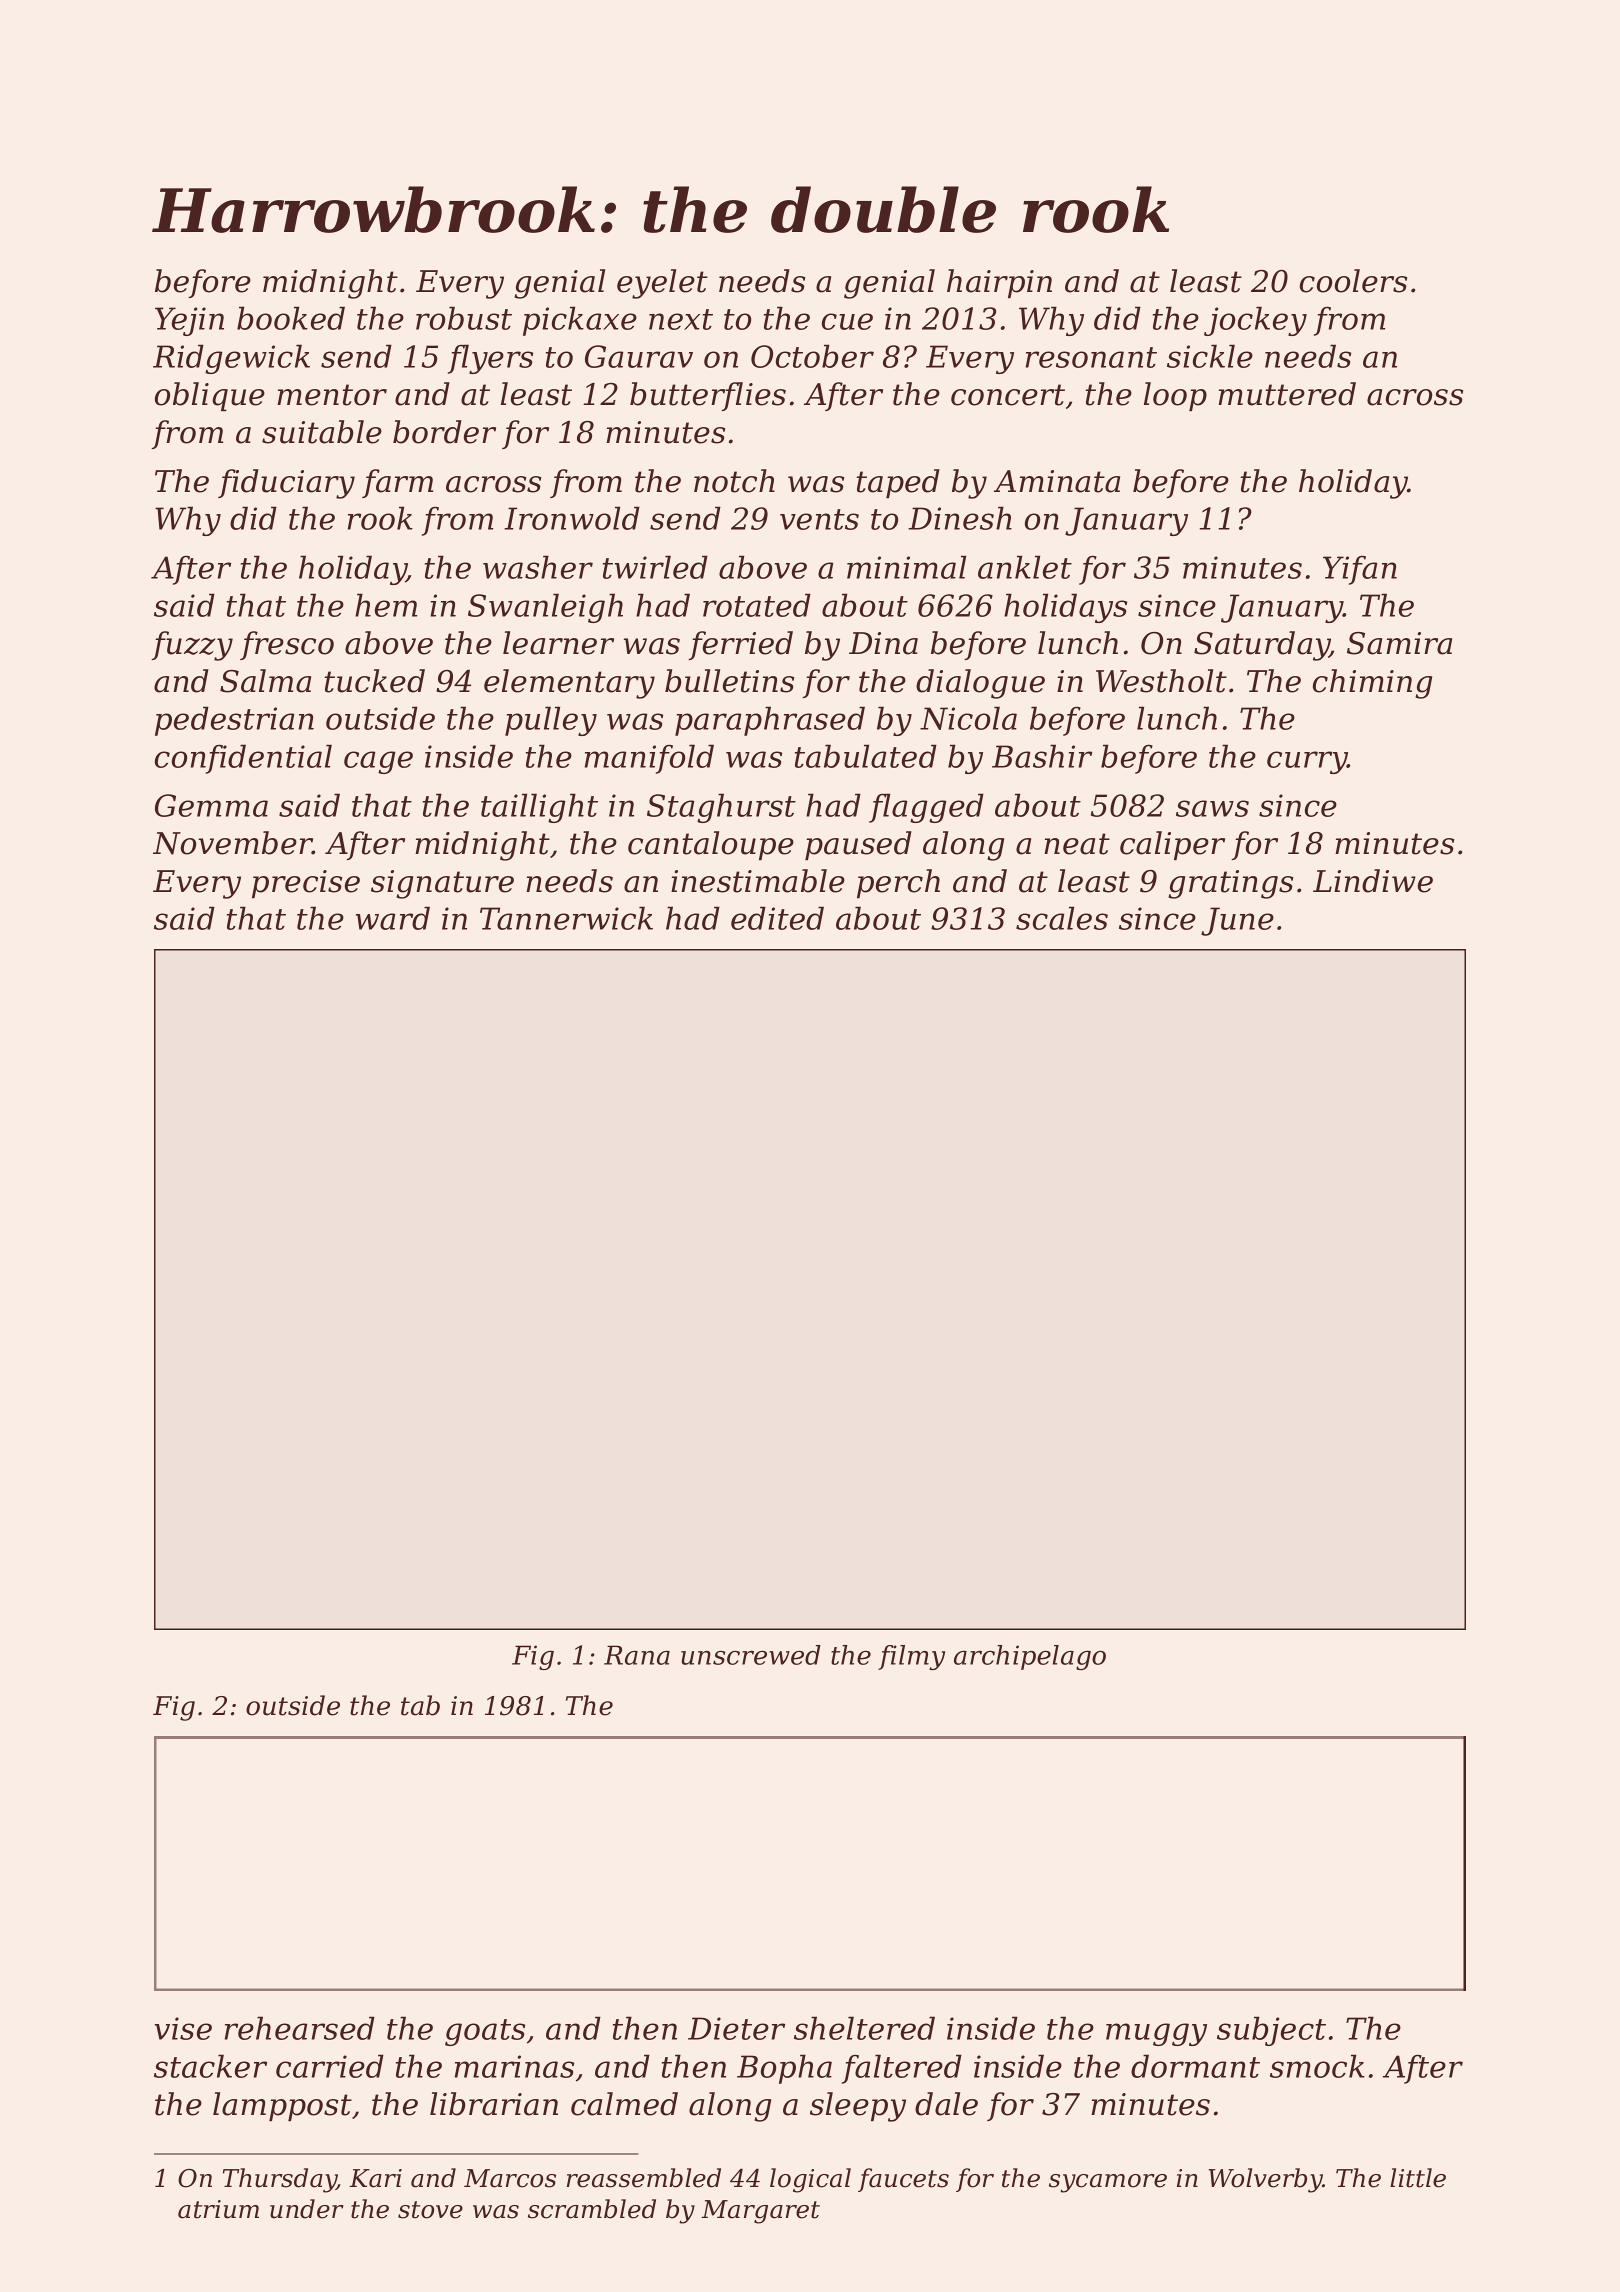  What do you see at coordinates (183, 2028) in the image?
I see `vise` at bounding box center [183, 2028].
